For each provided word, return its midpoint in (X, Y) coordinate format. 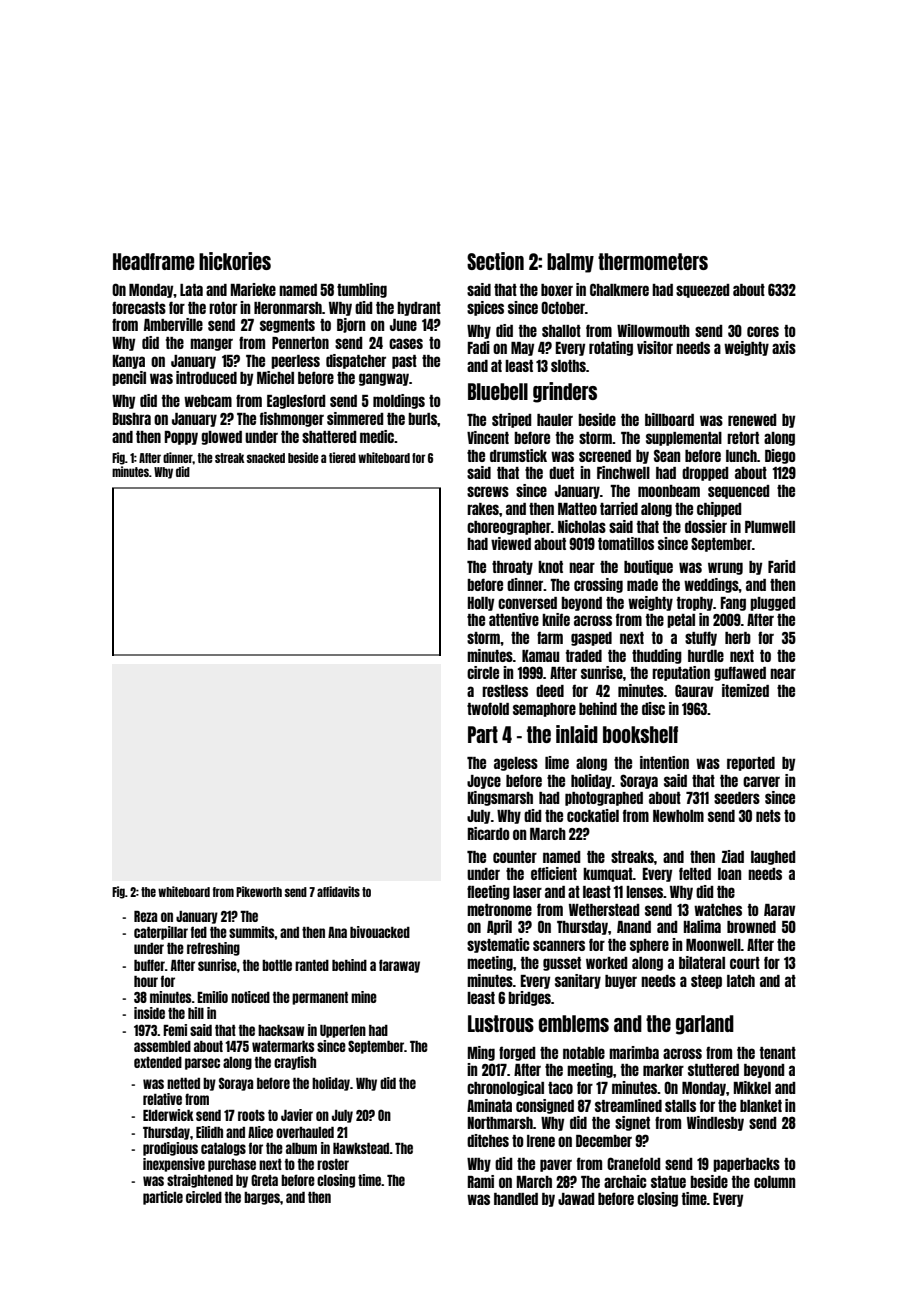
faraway (399, 966)
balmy (570, 263)
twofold (488, 708)
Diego (780, 456)
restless (505, 691)
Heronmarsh (288, 308)
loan (729, 874)
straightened (200, 1181)
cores (763, 331)
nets (768, 816)
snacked (266, 458)
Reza (145, 916)
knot (550, 567)
